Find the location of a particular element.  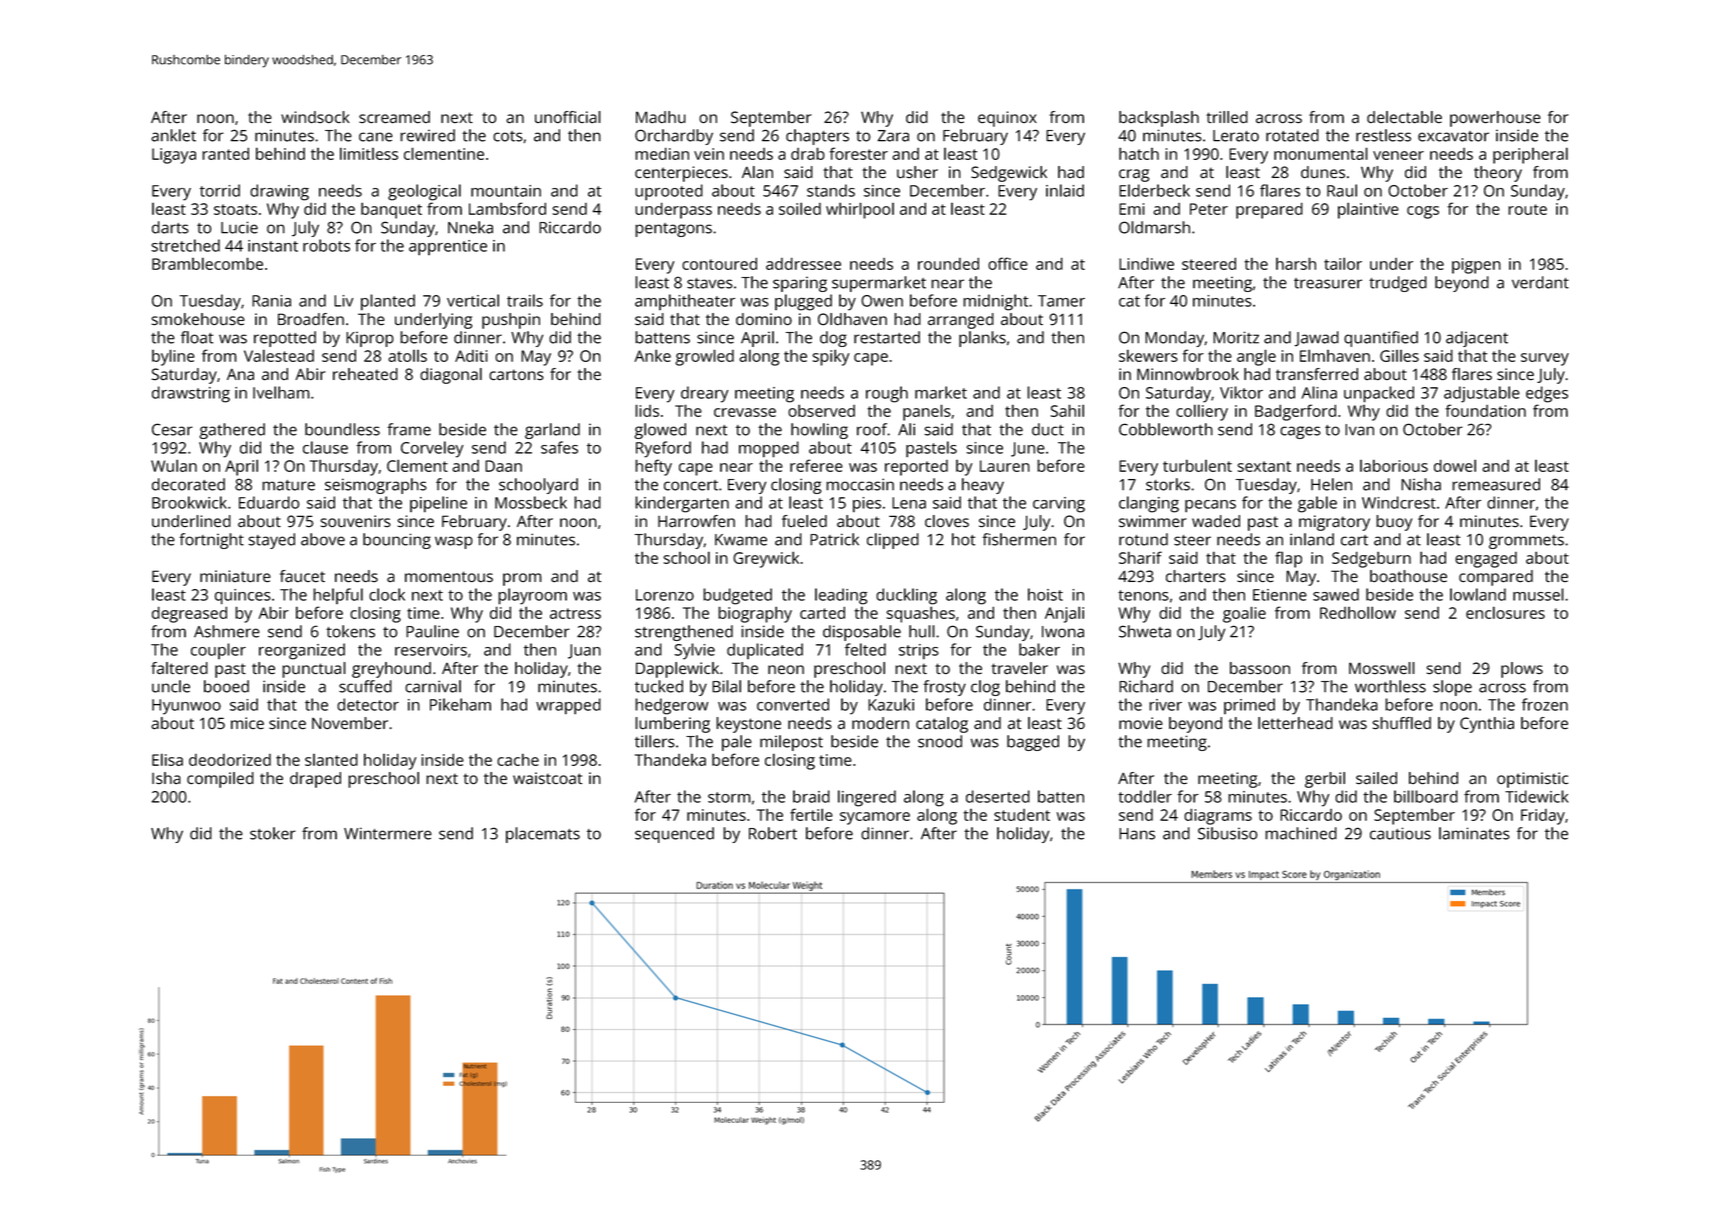

Anjali is located at coordinates (1064, 614).
